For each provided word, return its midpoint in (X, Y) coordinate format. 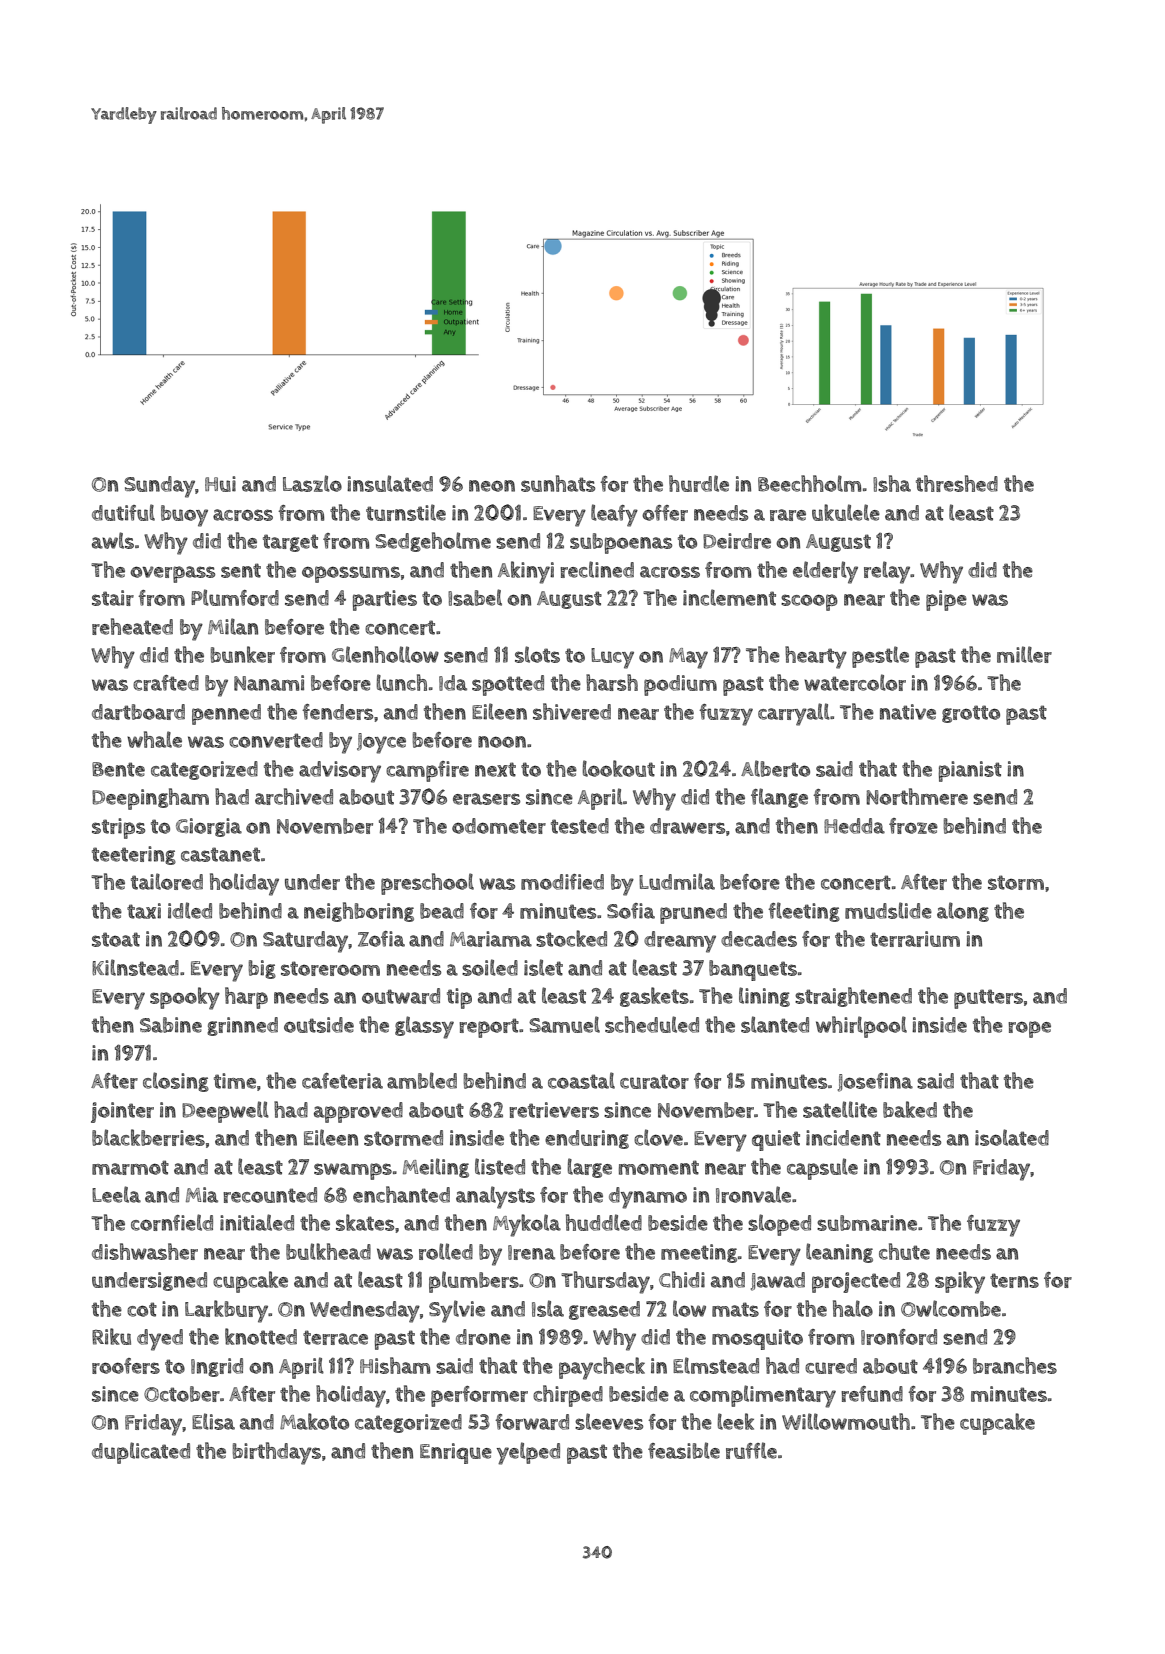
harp (246, 998)
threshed (957, 483)
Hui (220, 484)
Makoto (314, 1421)
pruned (693, 913)
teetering (134, 855)
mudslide (888, 910)
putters (988, 999)
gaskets (654, 997)
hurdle (699, 483)
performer (479, 1396)
